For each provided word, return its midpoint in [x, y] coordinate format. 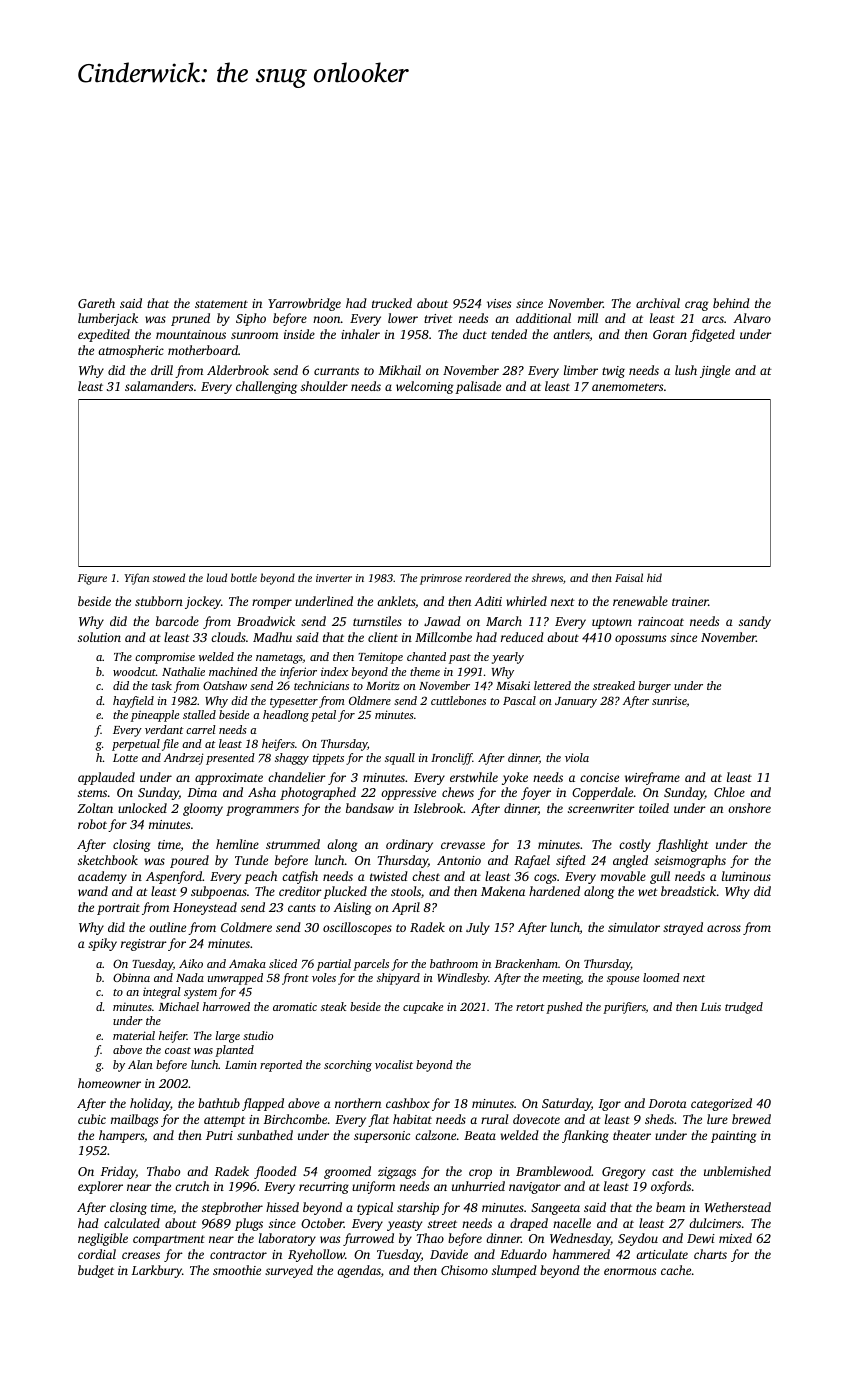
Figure [92, 579]
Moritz [383, 686]
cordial [97, 1254]
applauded [106, 778]
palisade [478, 387]
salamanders [159, 386]
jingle [715, 371]
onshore [749, 808]
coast [178, 1050]
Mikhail [399, 370]
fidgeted [712, 335]
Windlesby [463, 979]
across [724, 928]
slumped [514, 1271]
